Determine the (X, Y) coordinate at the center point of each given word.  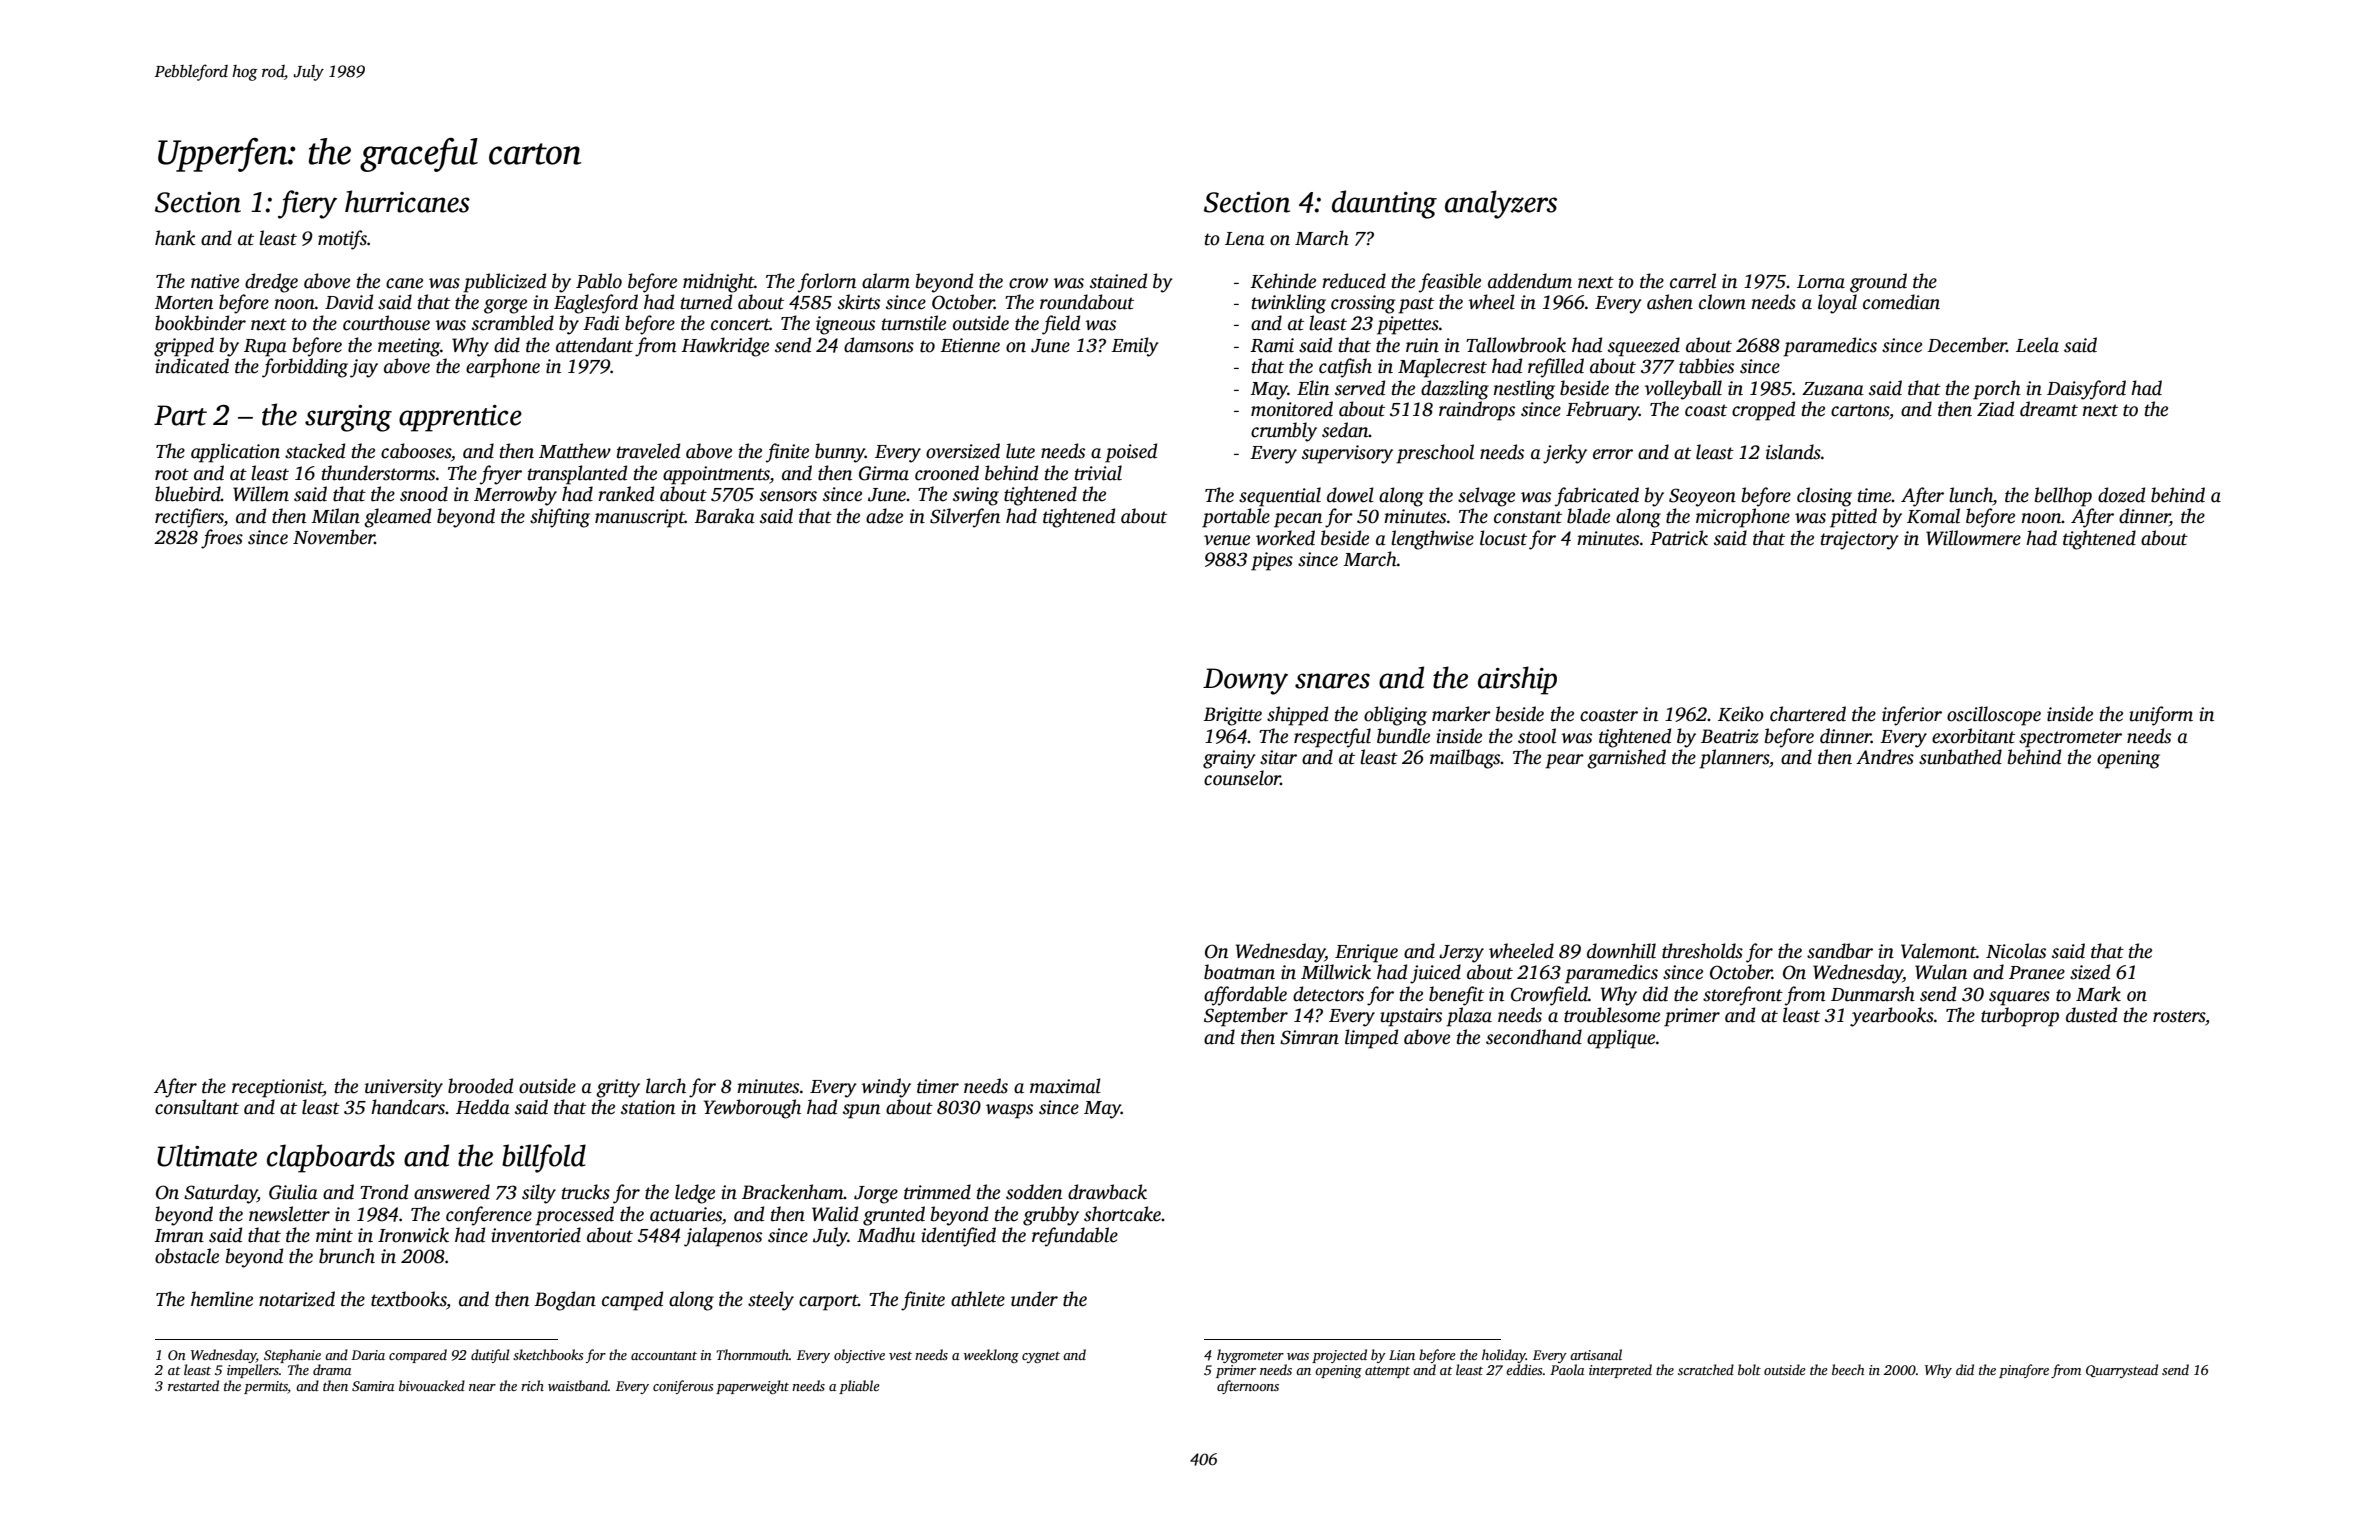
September (1246, 1017)
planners (1734, 759)
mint (334, 1235)
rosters (2179, 1016)
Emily (1135, 347)
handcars (408, 1107)
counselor (1242, 778)
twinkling (1289, 304)
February (1602, 411)
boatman (1239, 972)
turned (706, 302)
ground (1878, 283)
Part (180, 415)
